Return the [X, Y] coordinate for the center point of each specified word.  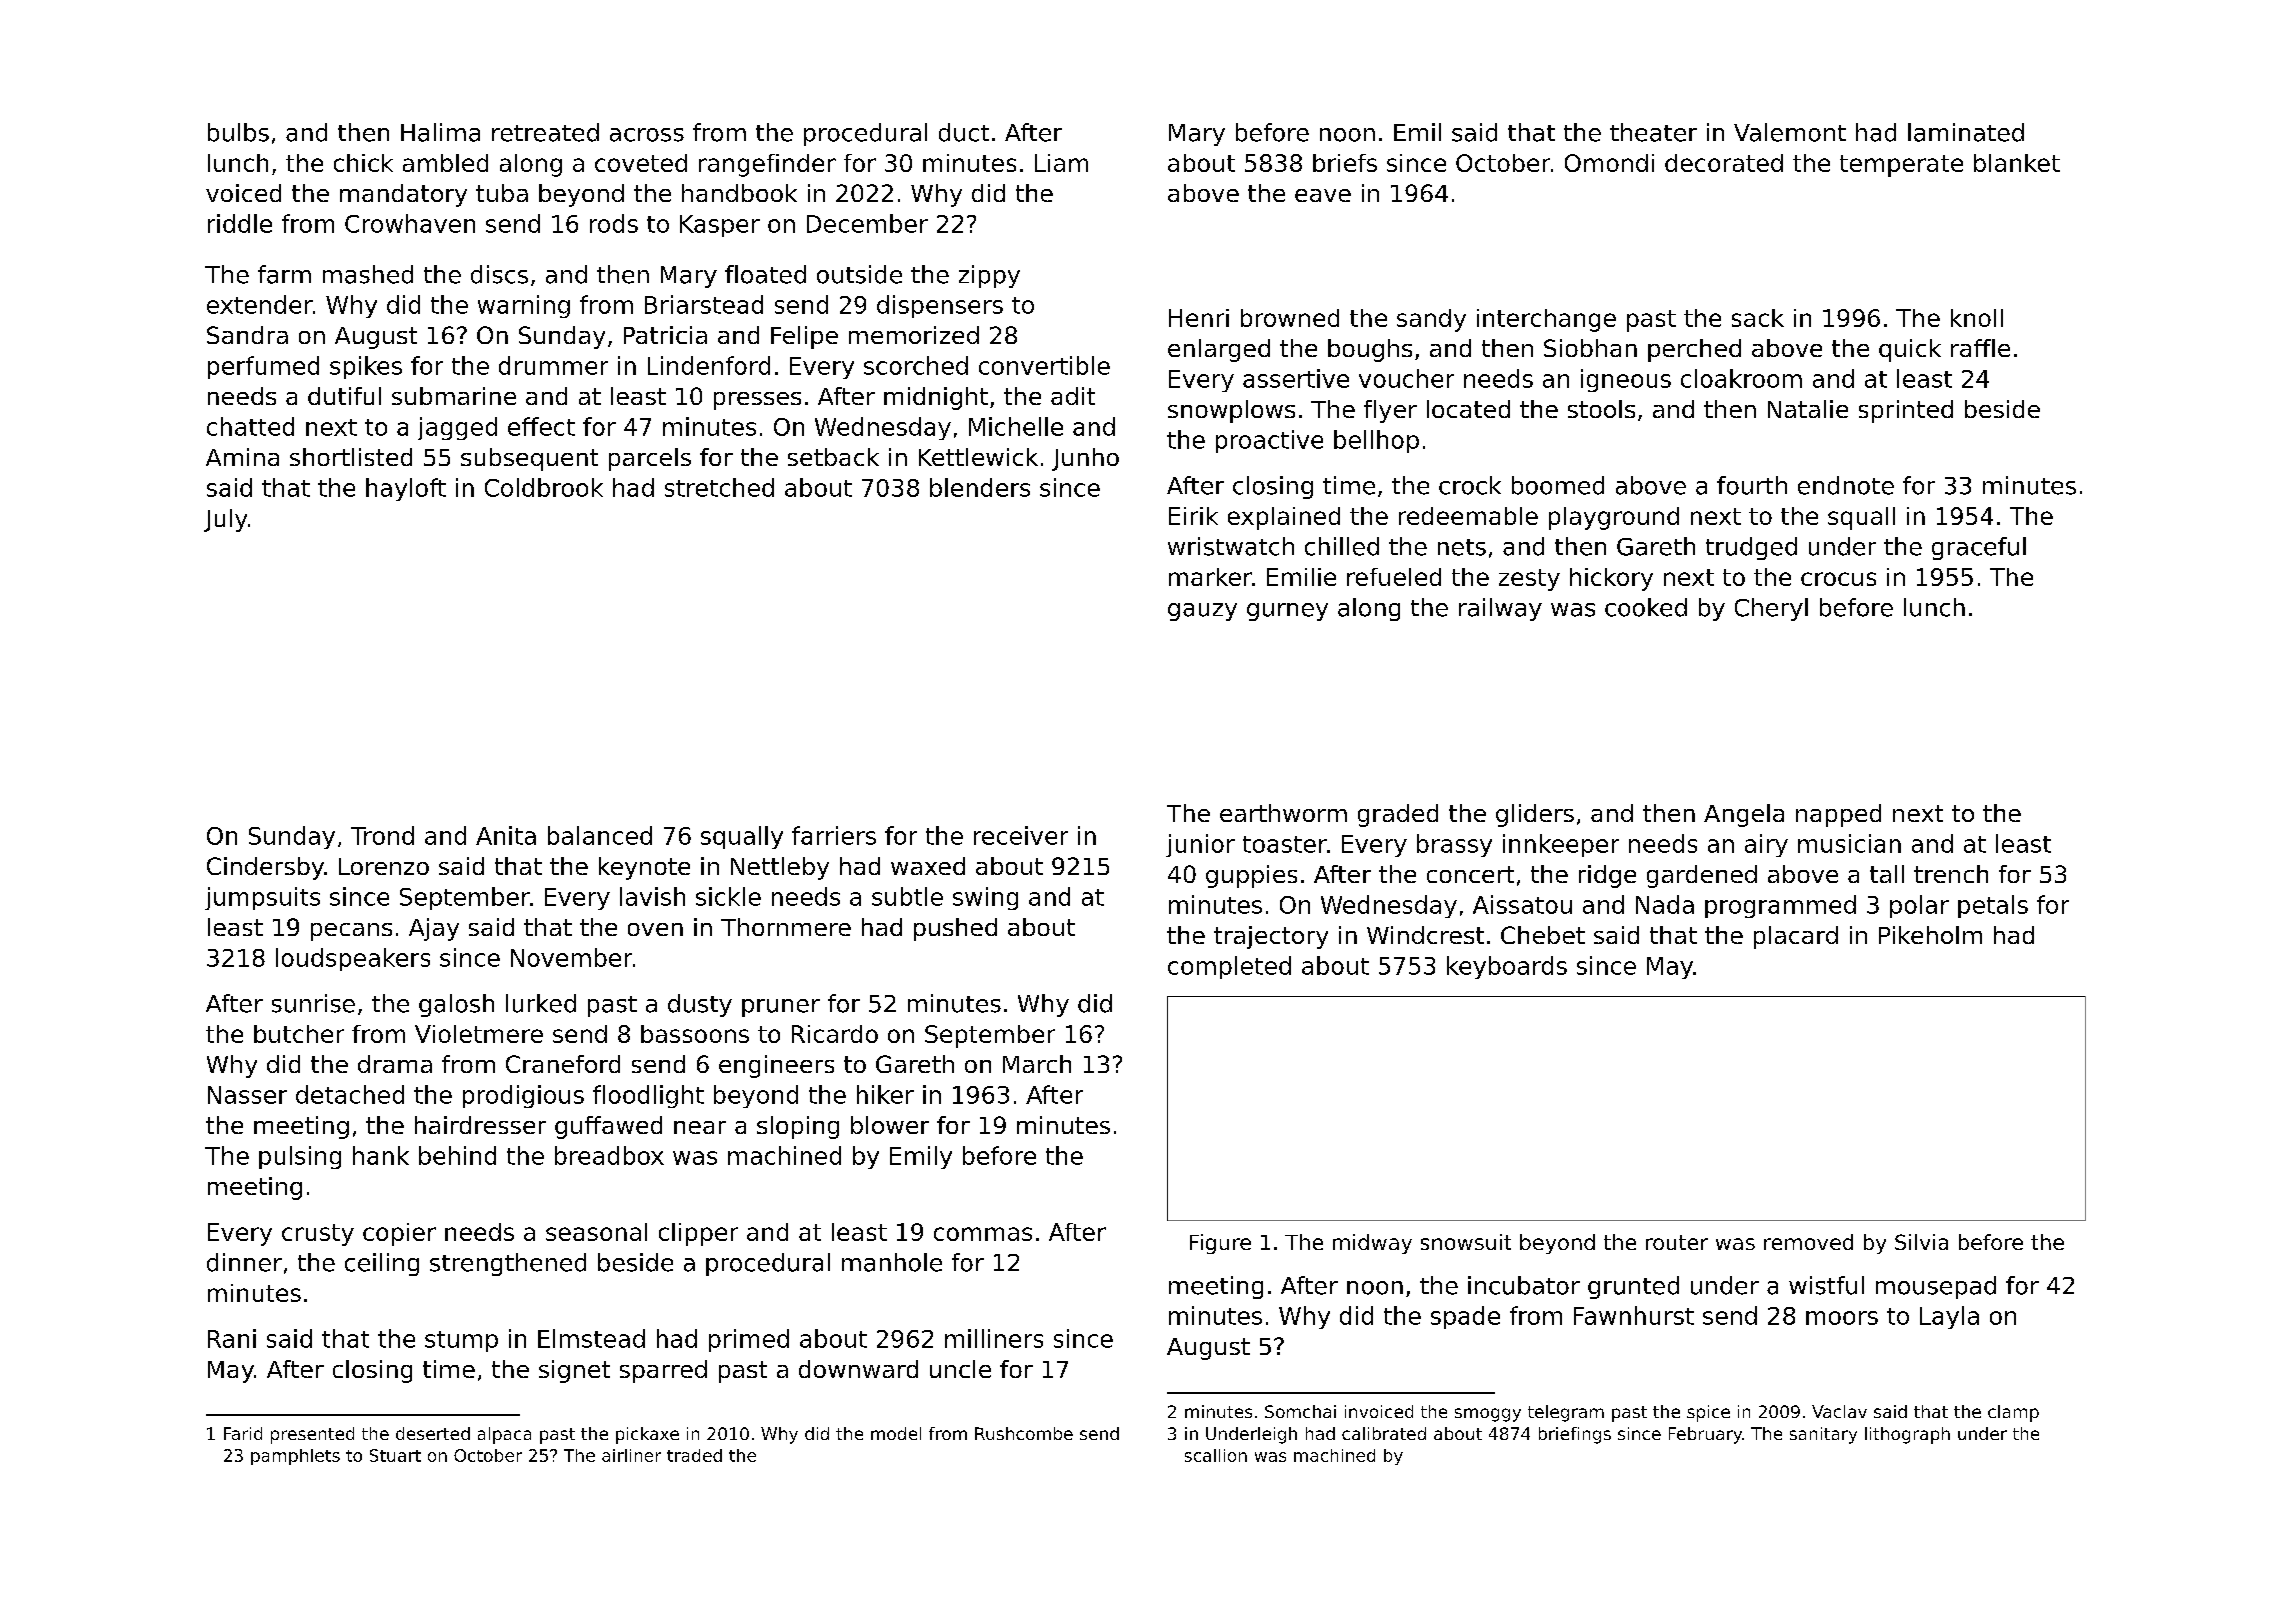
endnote [1846, 485]
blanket [2017, 163]
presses [757, 401]
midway [1372, 1244]
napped [1838, 815]
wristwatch [1231, 546]
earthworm [1283, 813]
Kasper [720, 226]
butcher [299, 1034]
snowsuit [1466, 1242]
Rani [232, 1338]
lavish [652, 896]
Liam [1061, 163]
